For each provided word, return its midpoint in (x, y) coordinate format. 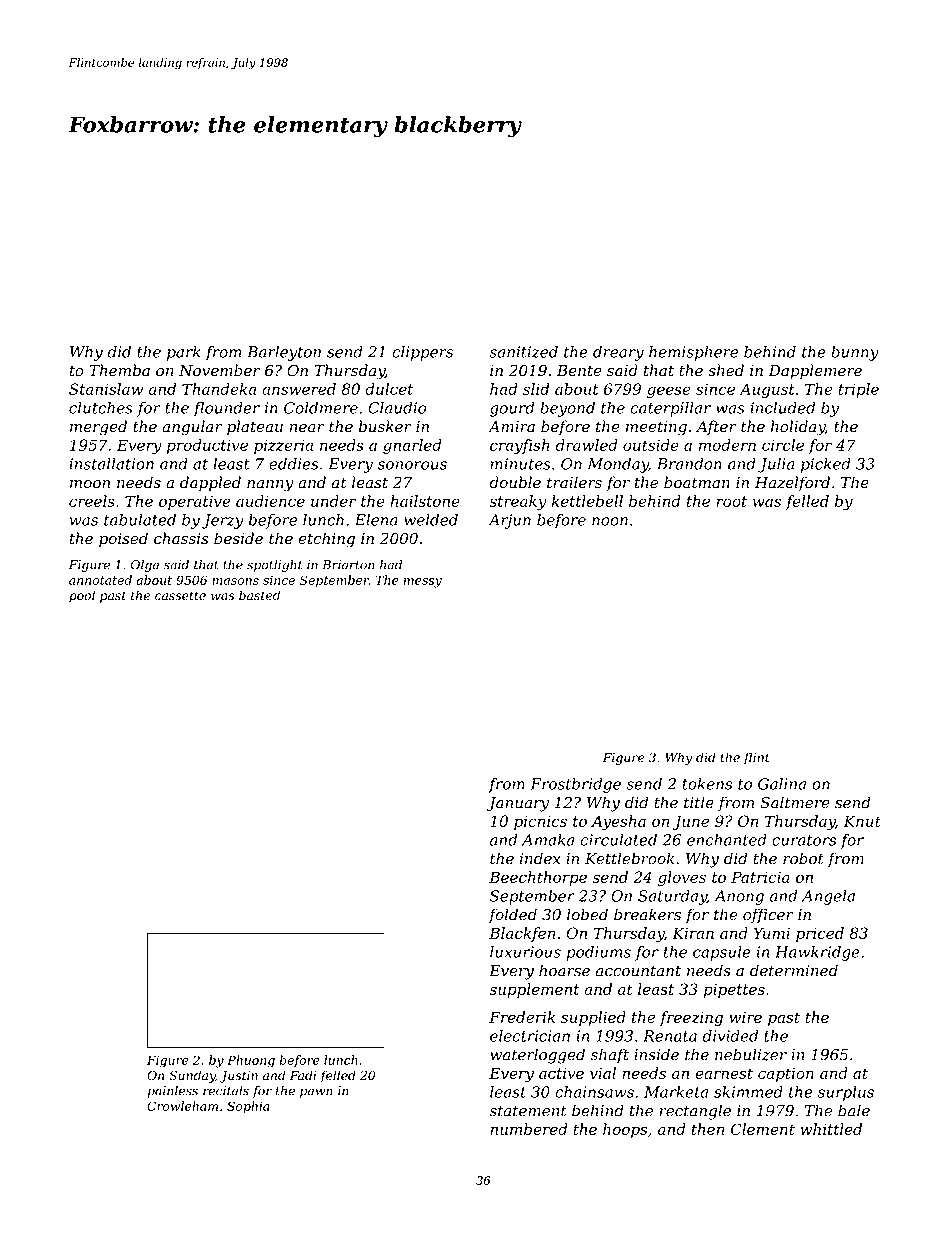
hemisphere (693, 353)
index (540, 858)
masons (235, 581)
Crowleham (182, 1106)
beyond (567, 409)
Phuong (251, 1061)
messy (423, 583)
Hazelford (792, 483)
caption (786, 1074)
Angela (828, 897)
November (219, 370)
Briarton (348, 565)
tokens (707, 784)
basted (259, 595)
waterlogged (537, 1056)
